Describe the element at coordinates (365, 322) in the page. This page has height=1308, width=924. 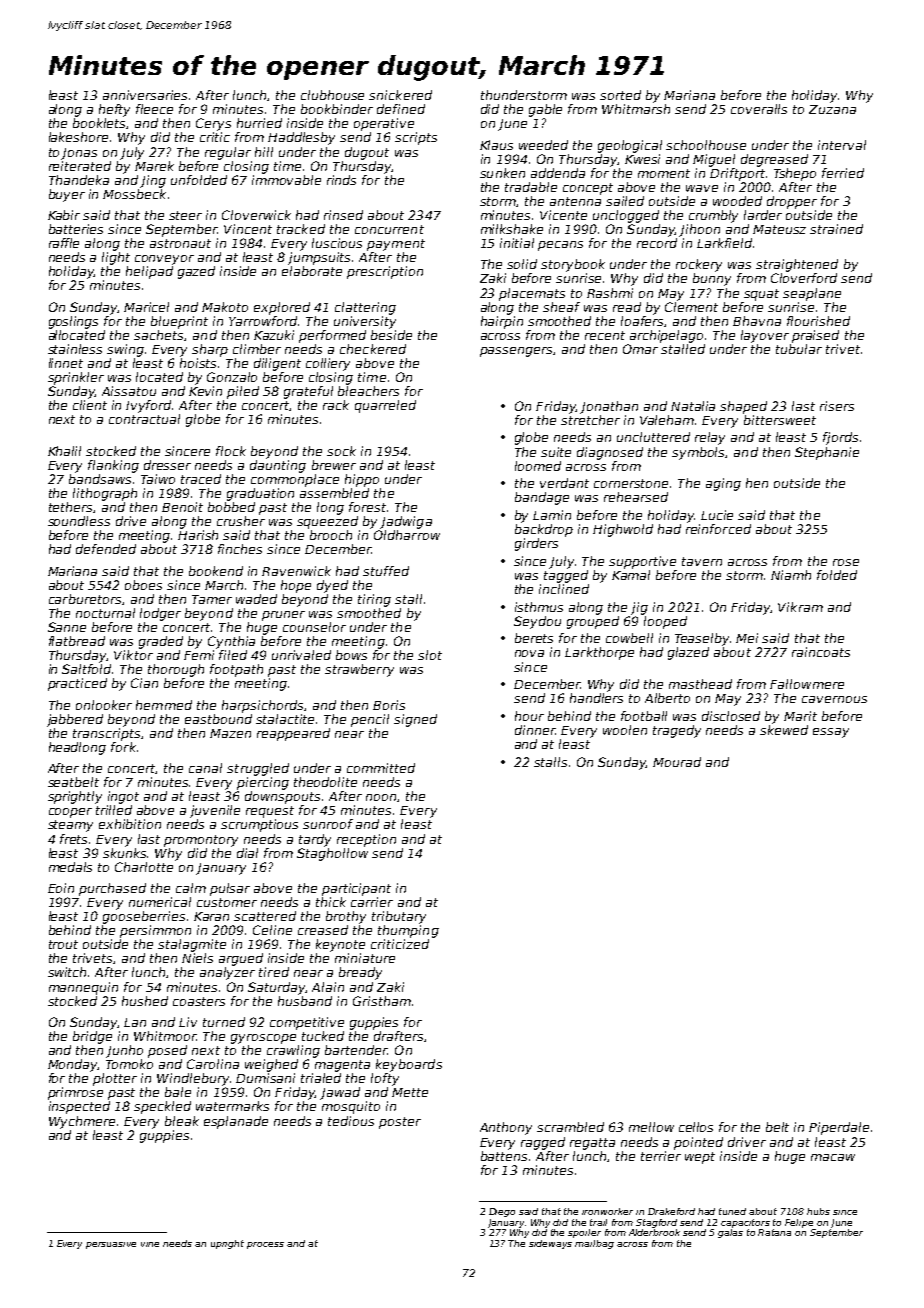
I see `university` at that location.
